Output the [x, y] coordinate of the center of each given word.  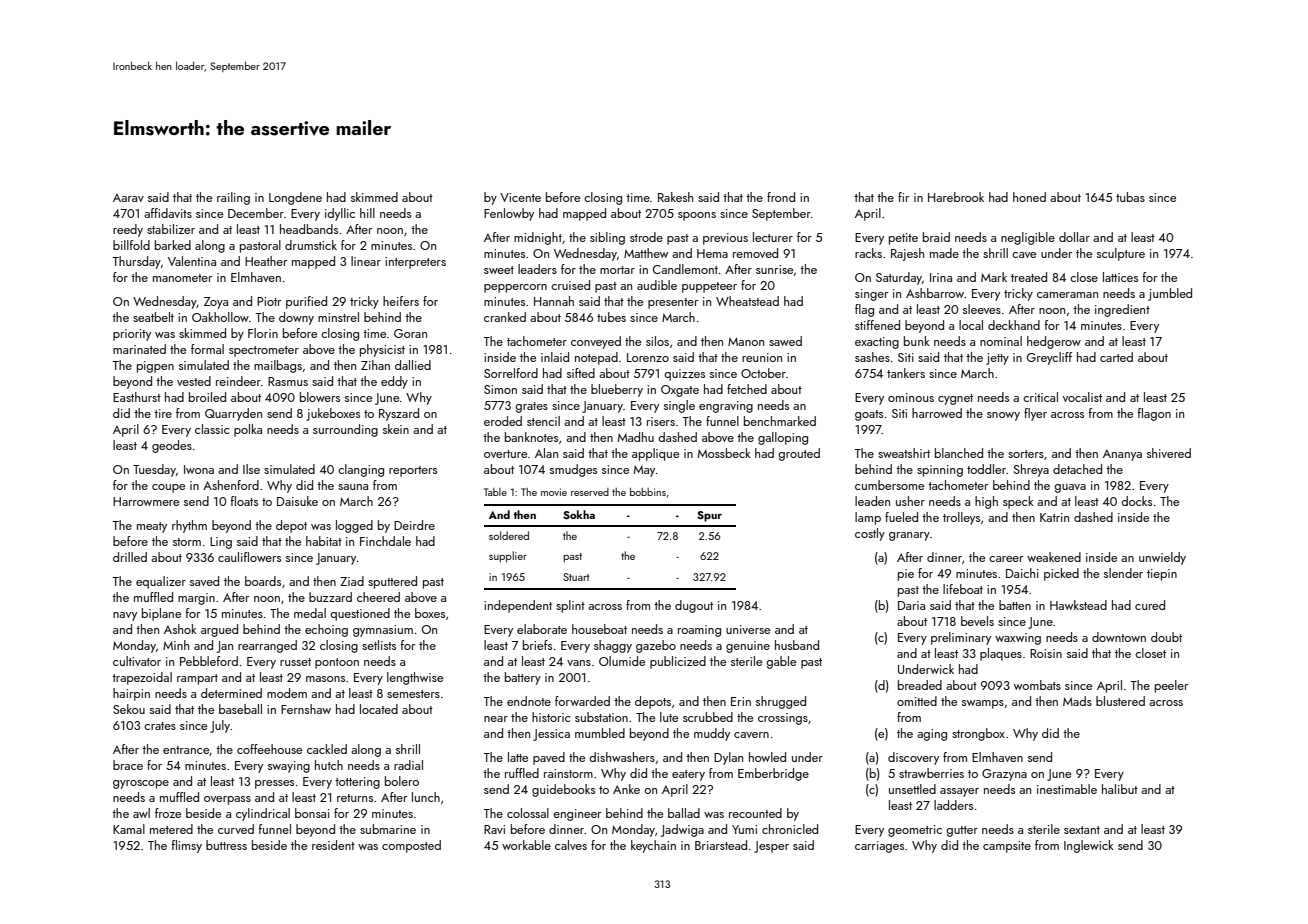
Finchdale [385, 541]
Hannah [554, 301]
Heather [266, 261]
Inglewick [1089, 846]
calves [571, 845]
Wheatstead [747, 301]
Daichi [1022, 573]
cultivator [137, 661]
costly [870, 534]
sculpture [1121, 254]
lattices [1120, 277]
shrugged [781, 702]
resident [333, 845]
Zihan [375, 365]
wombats [1037, 685]
